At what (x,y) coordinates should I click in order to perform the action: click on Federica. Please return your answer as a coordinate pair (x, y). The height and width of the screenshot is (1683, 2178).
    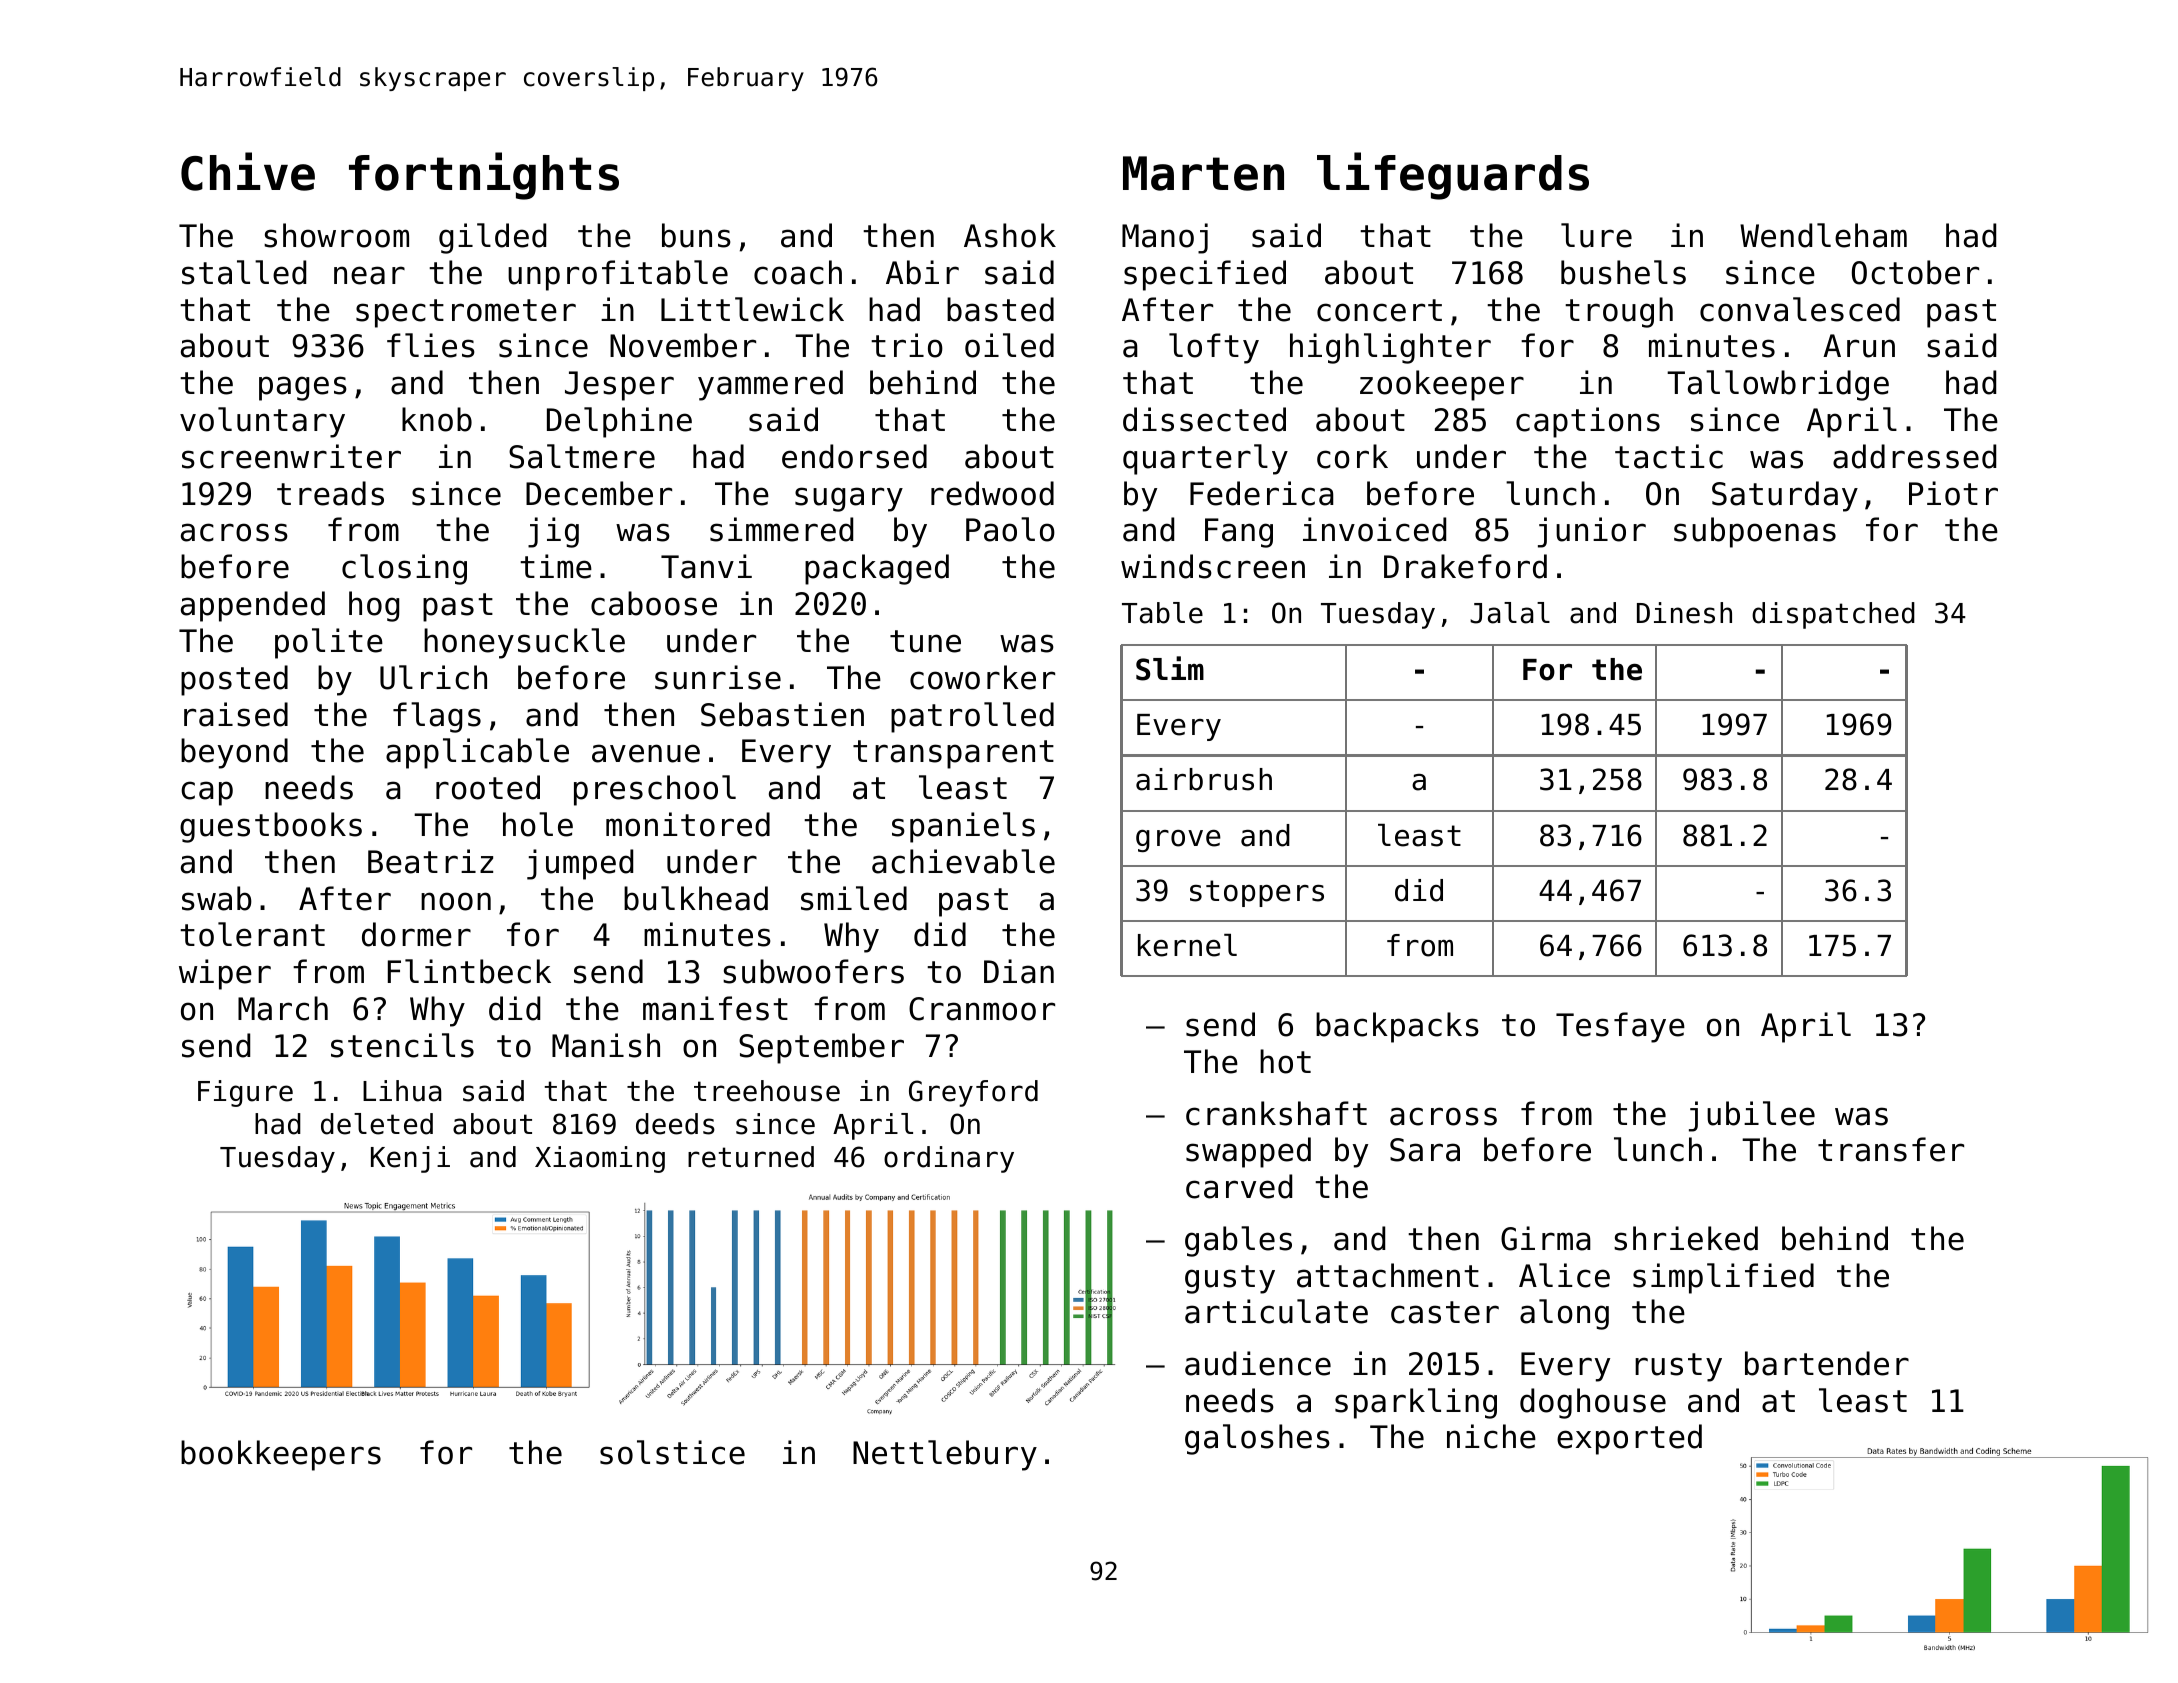
    Looking at the image, I should click on (1262, 493).
